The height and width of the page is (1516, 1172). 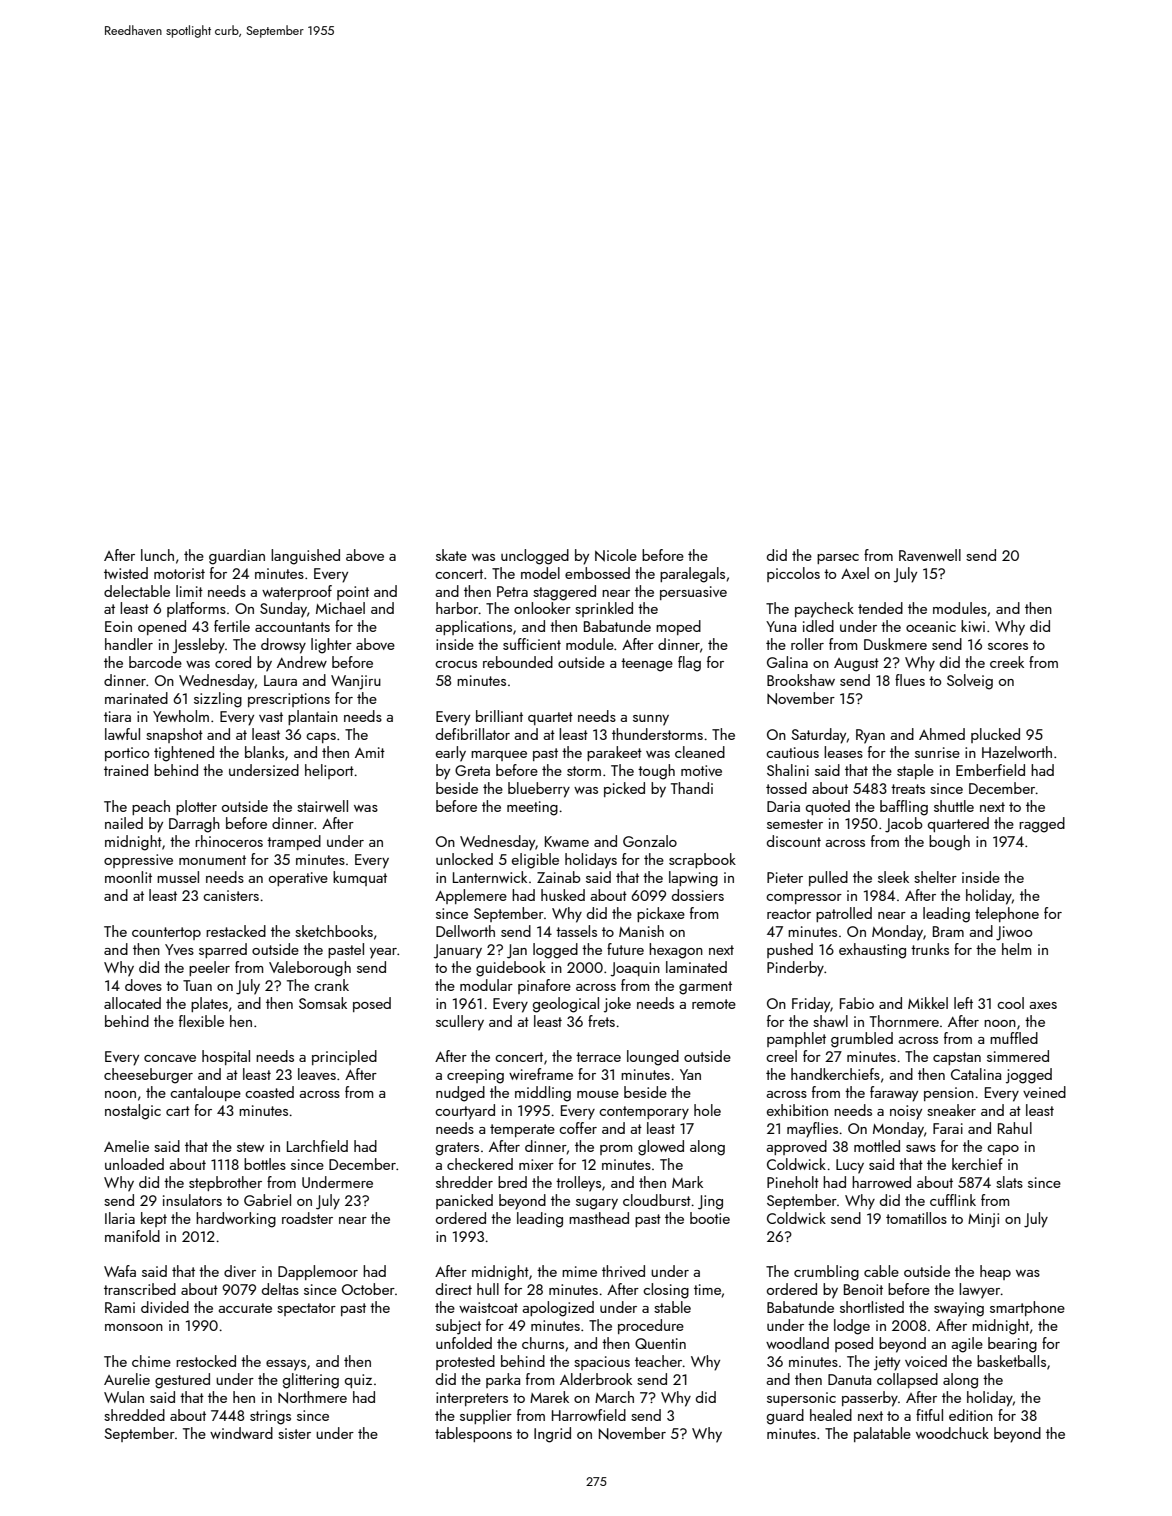 What do you see at coordinates (451, 555) in the page?
I see `skate` at bounding box center [451, 555].
